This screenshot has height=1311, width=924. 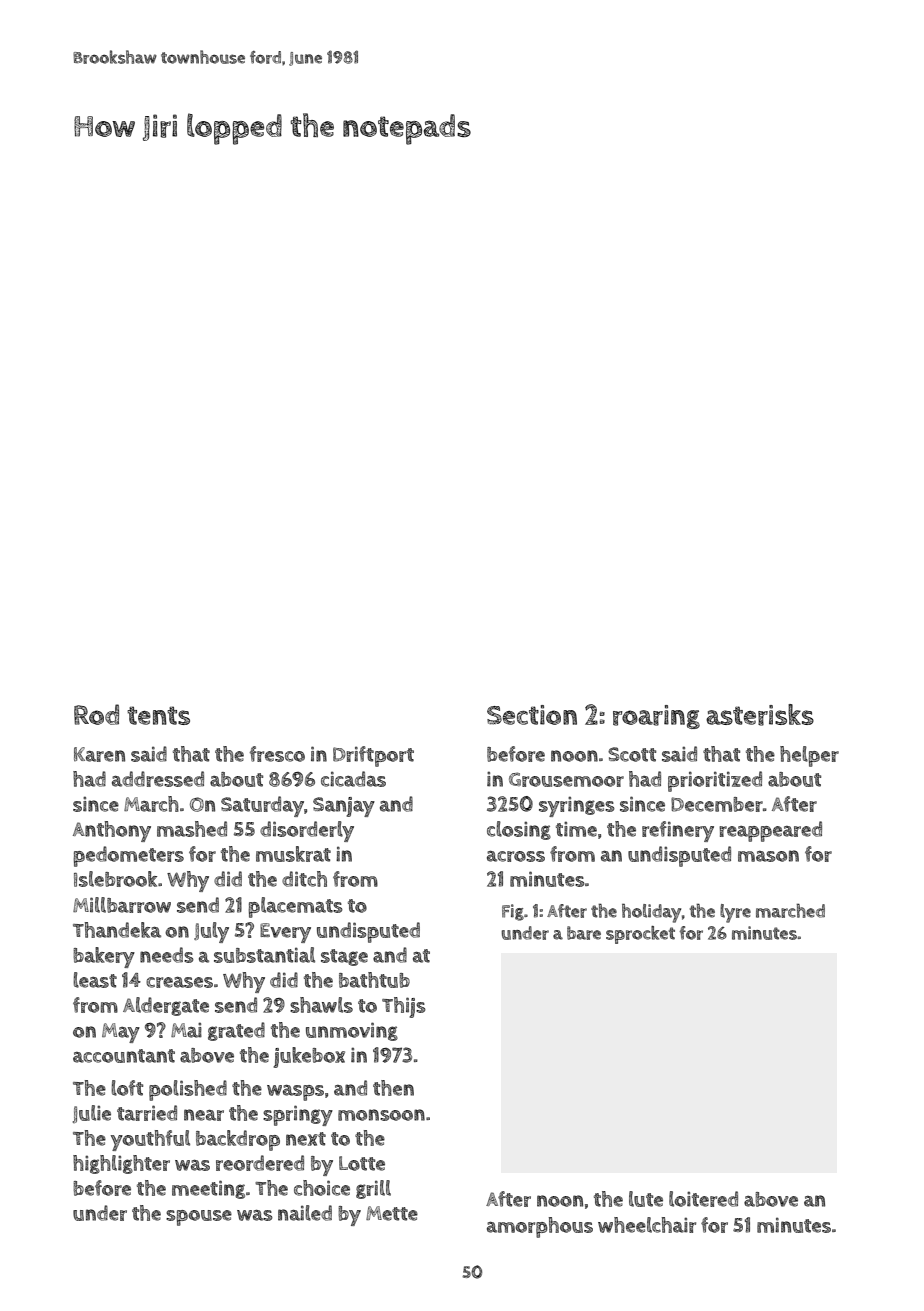 What do you see at coordinates (703, 1199) in the screenshot?
I see `loitered` at bounding box center [703, 1199].
